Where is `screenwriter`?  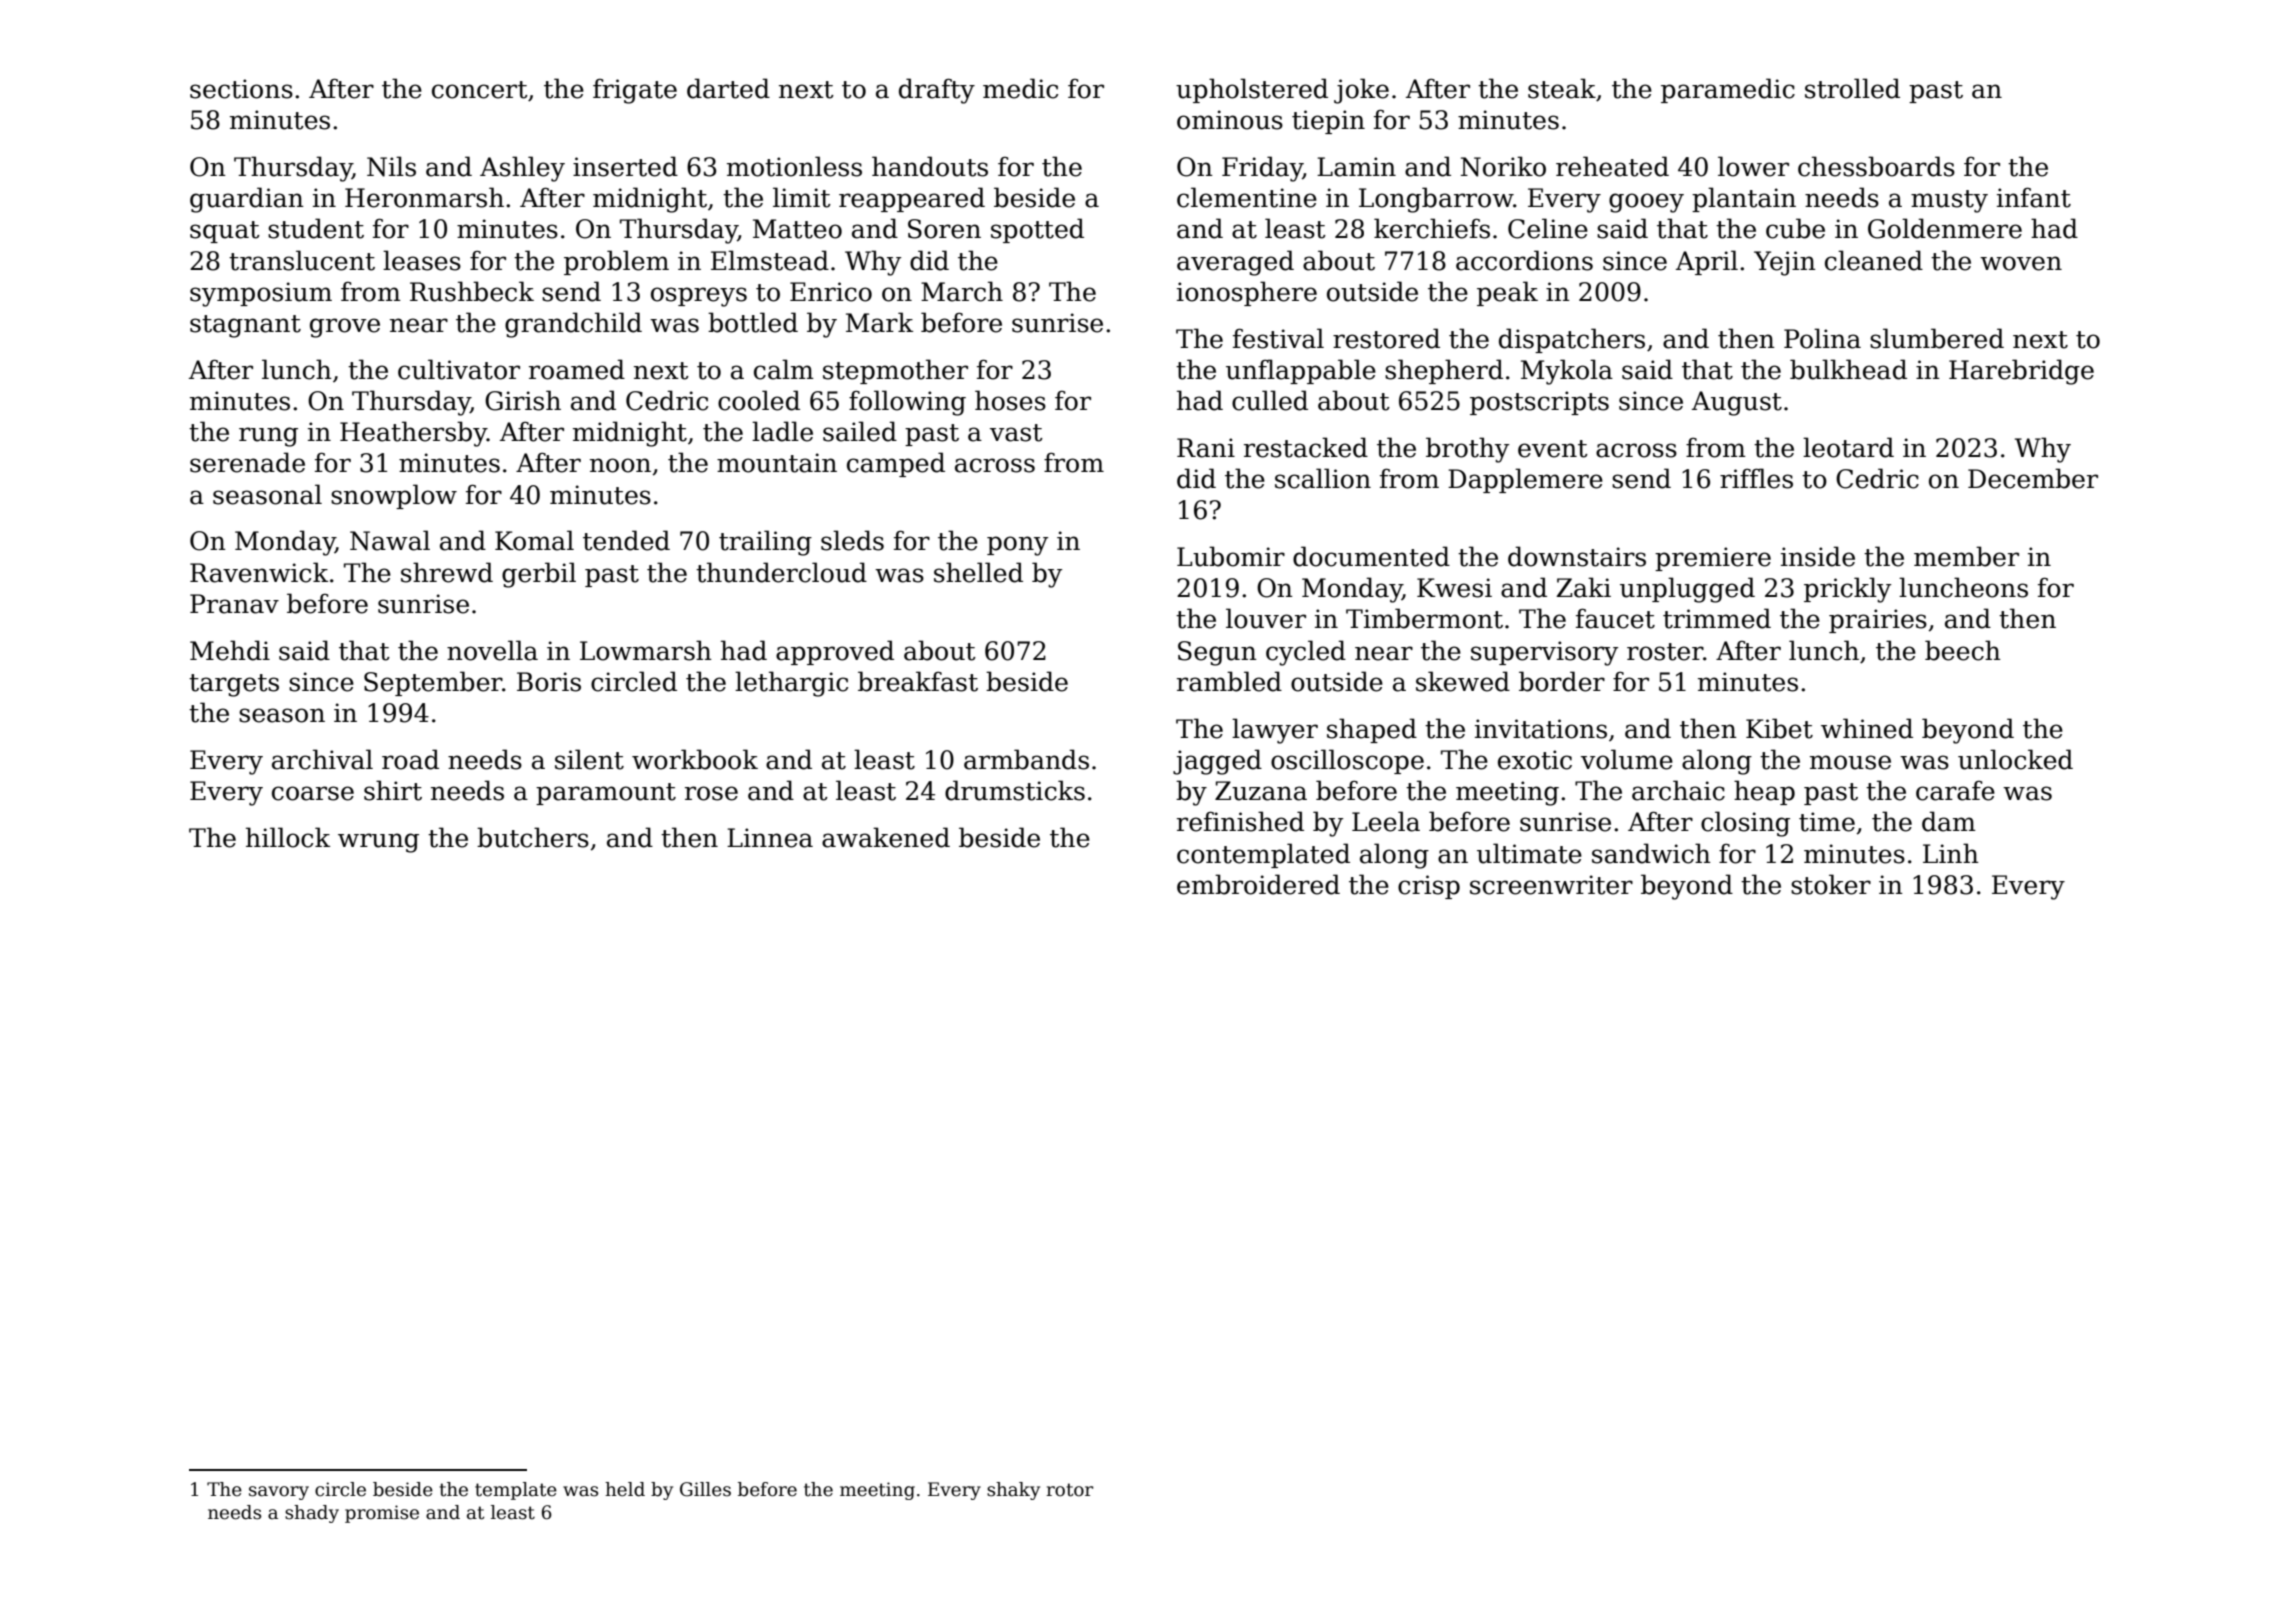
screenwriter is located at coordinates (1551, 885).
